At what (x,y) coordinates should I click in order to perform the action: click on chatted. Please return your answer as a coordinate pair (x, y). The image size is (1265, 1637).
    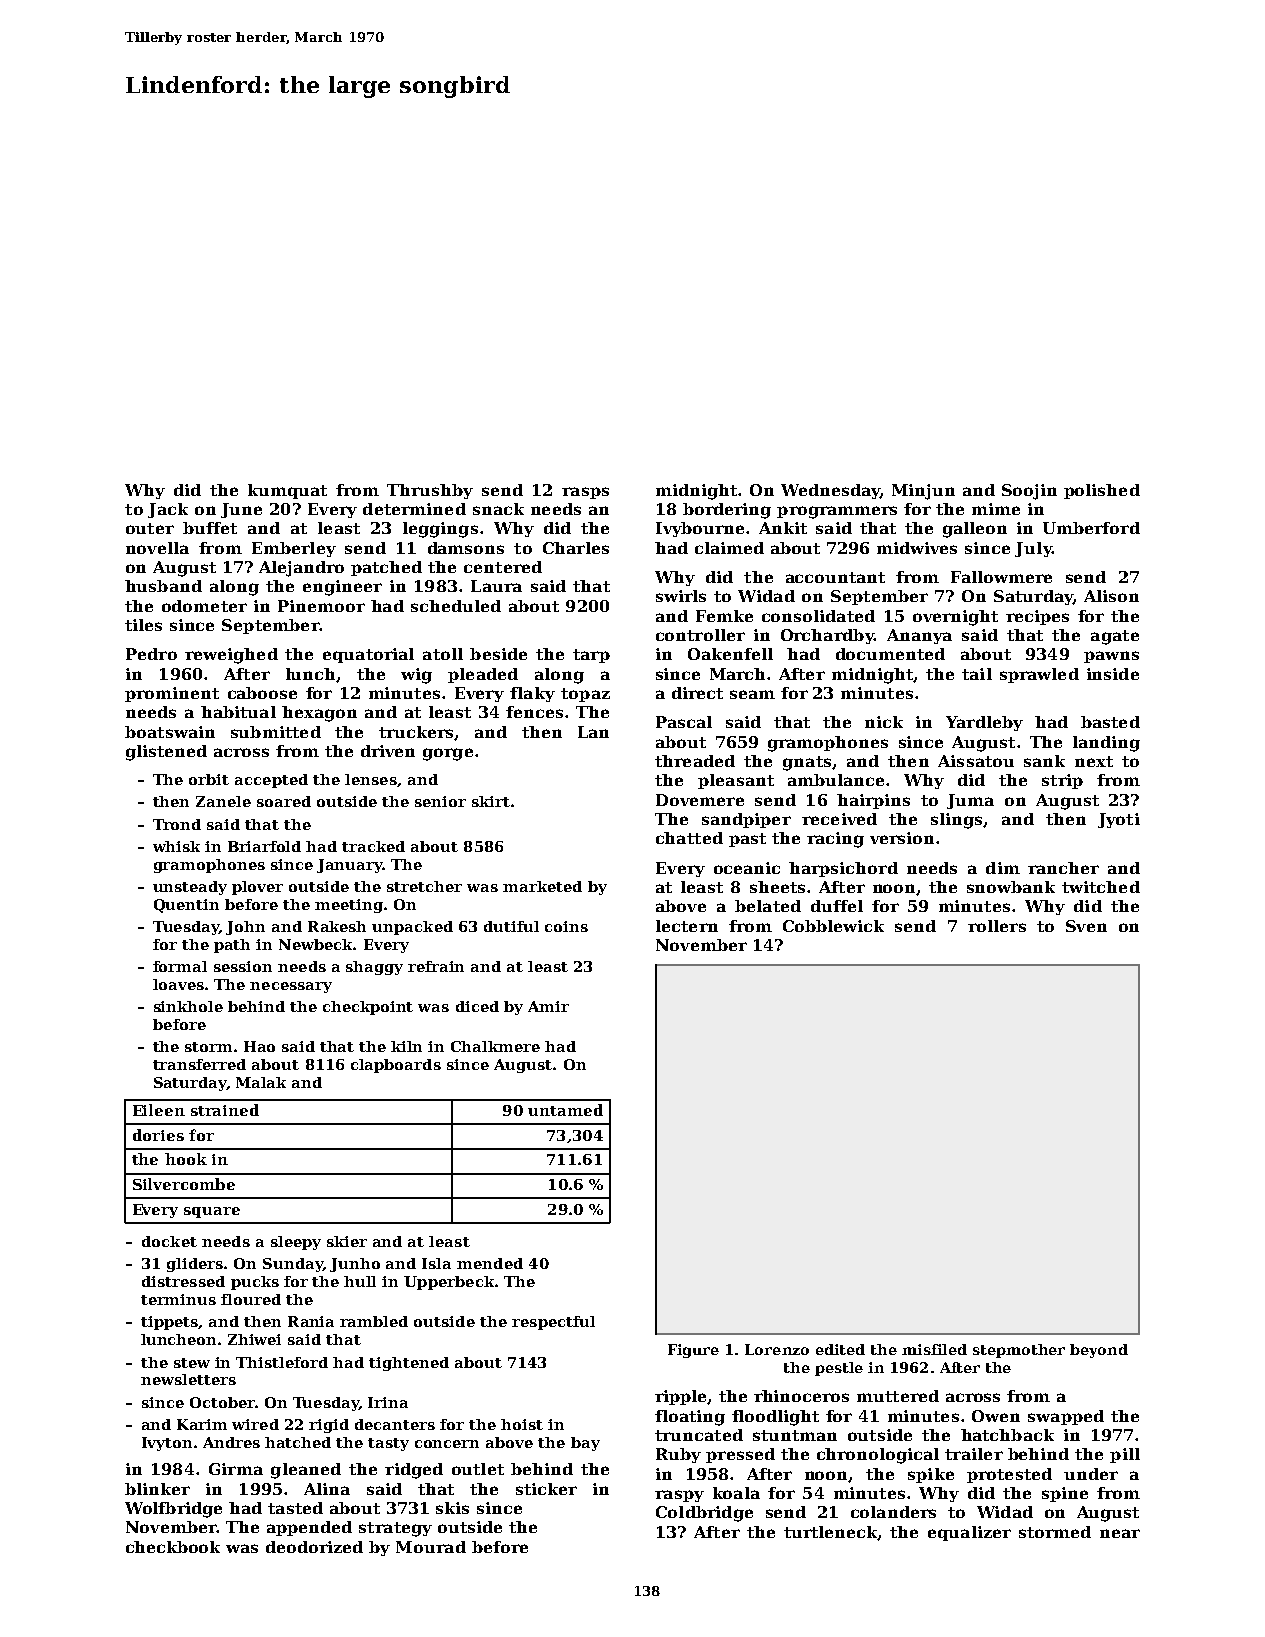
    Looking at the image, I should click on (689, 838).
